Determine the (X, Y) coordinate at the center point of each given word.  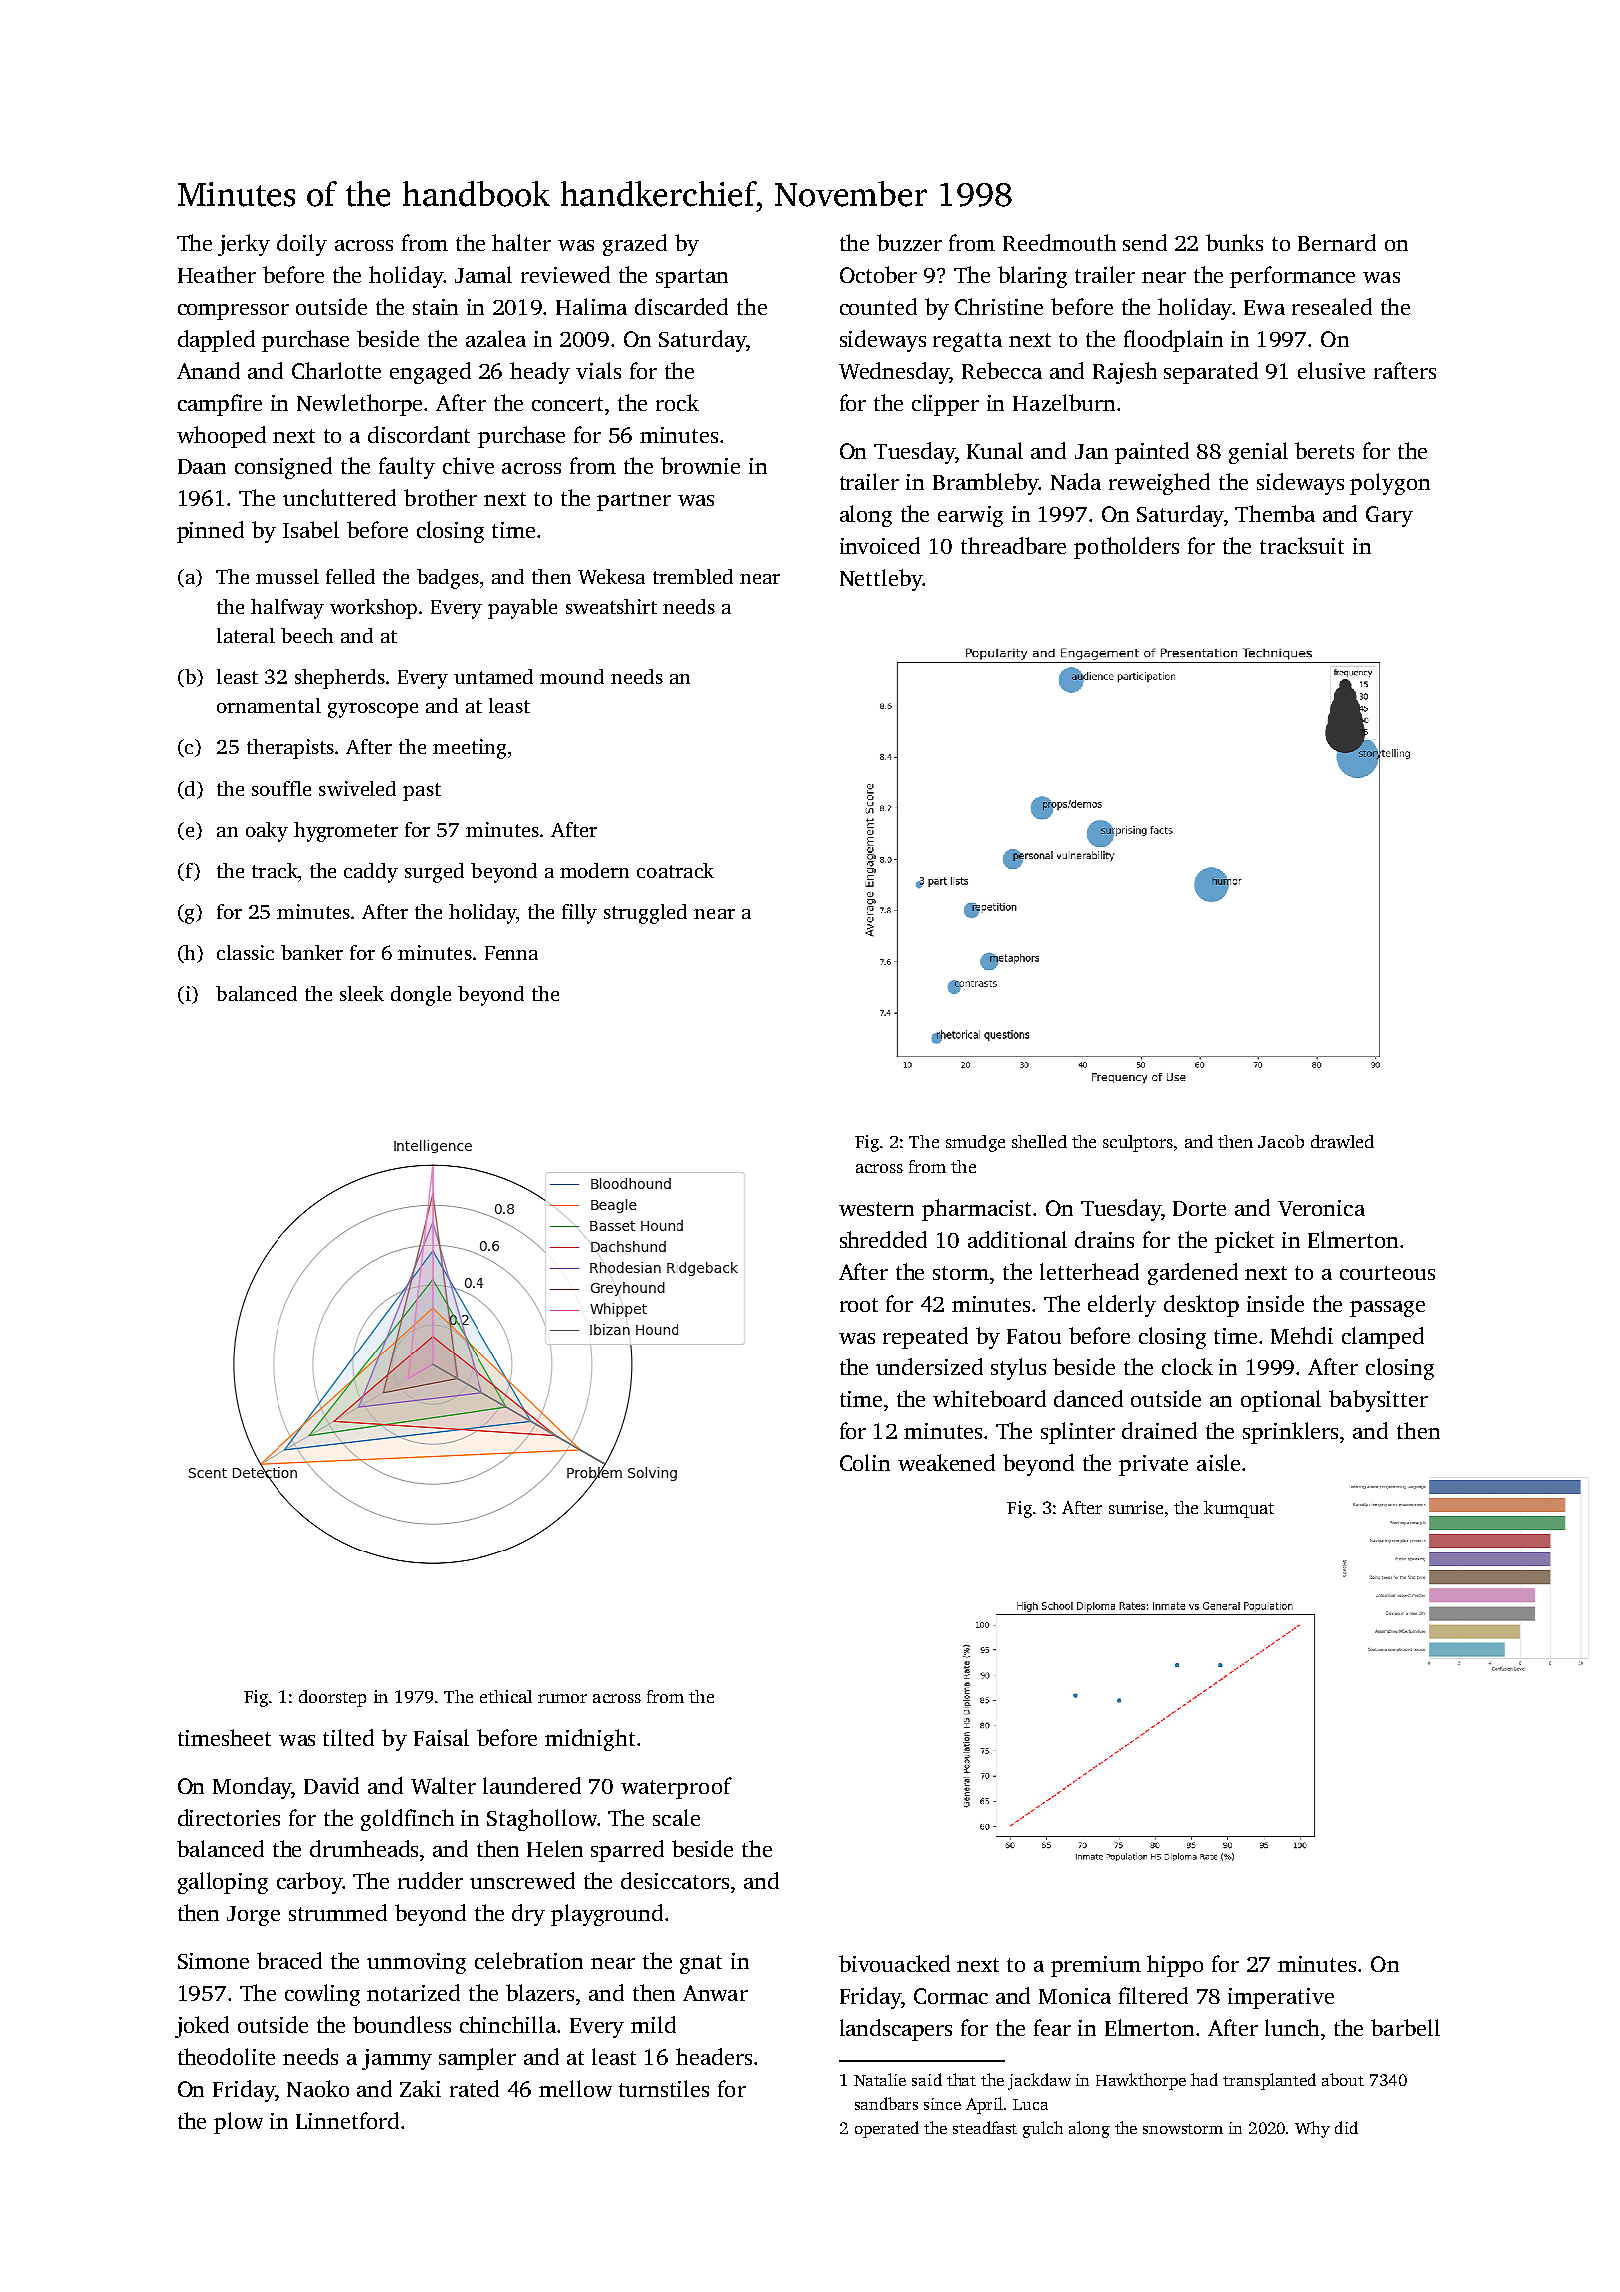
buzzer (909, 242)
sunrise (1136, 1507)
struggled (645, 914)
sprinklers (1290, 1433)
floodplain (1173, 341)
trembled (693, 576)
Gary (1389, 516)
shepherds (340, 679)
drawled (1342, 1141)
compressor (233, 312)
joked (202, 2027)
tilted (348, 1737)
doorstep (332, 1698)
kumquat (1239, 1509)
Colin (865, 1462)
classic (245, 952)
